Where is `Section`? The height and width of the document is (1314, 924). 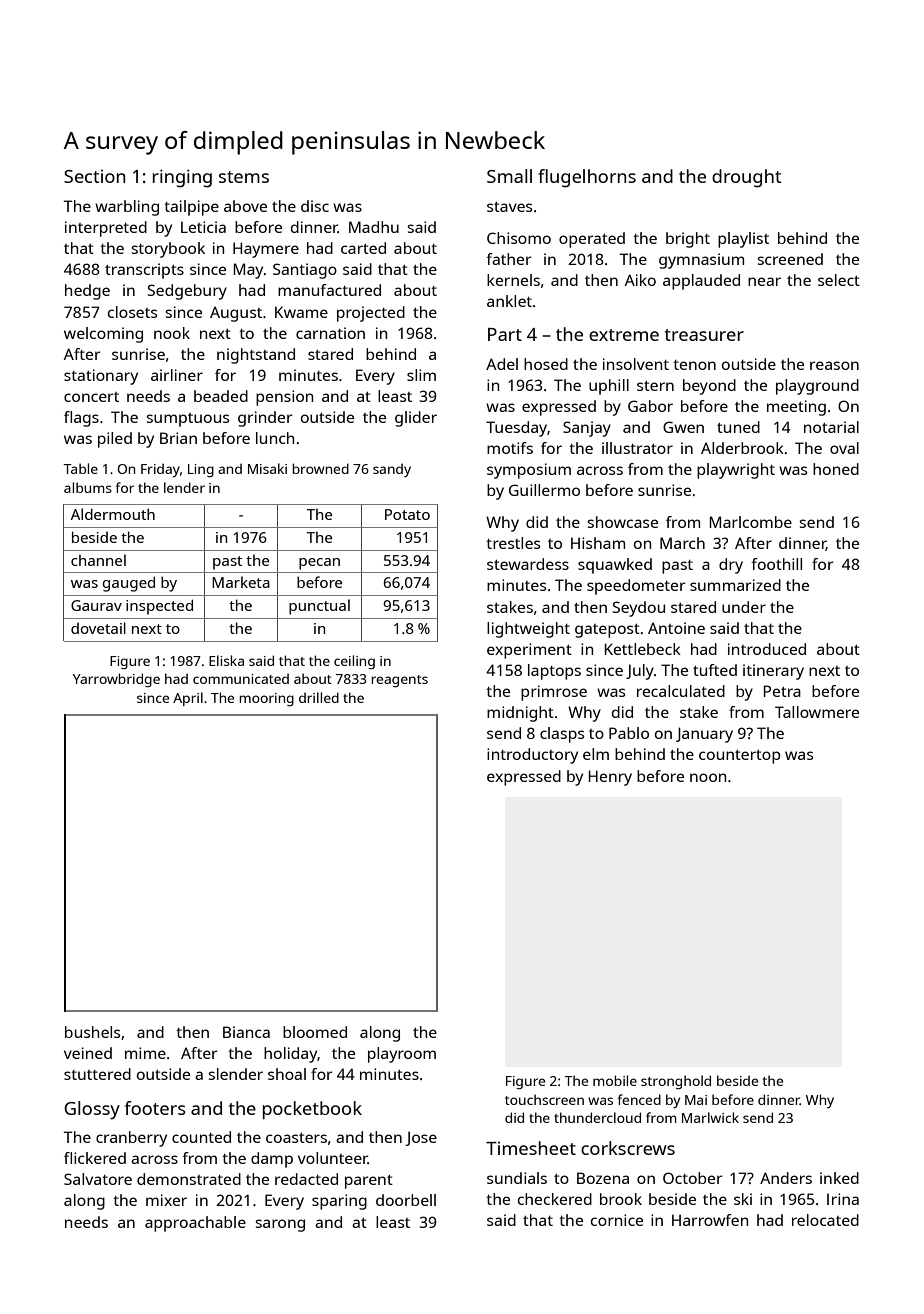 Section is located at coordinates (94, 176).
